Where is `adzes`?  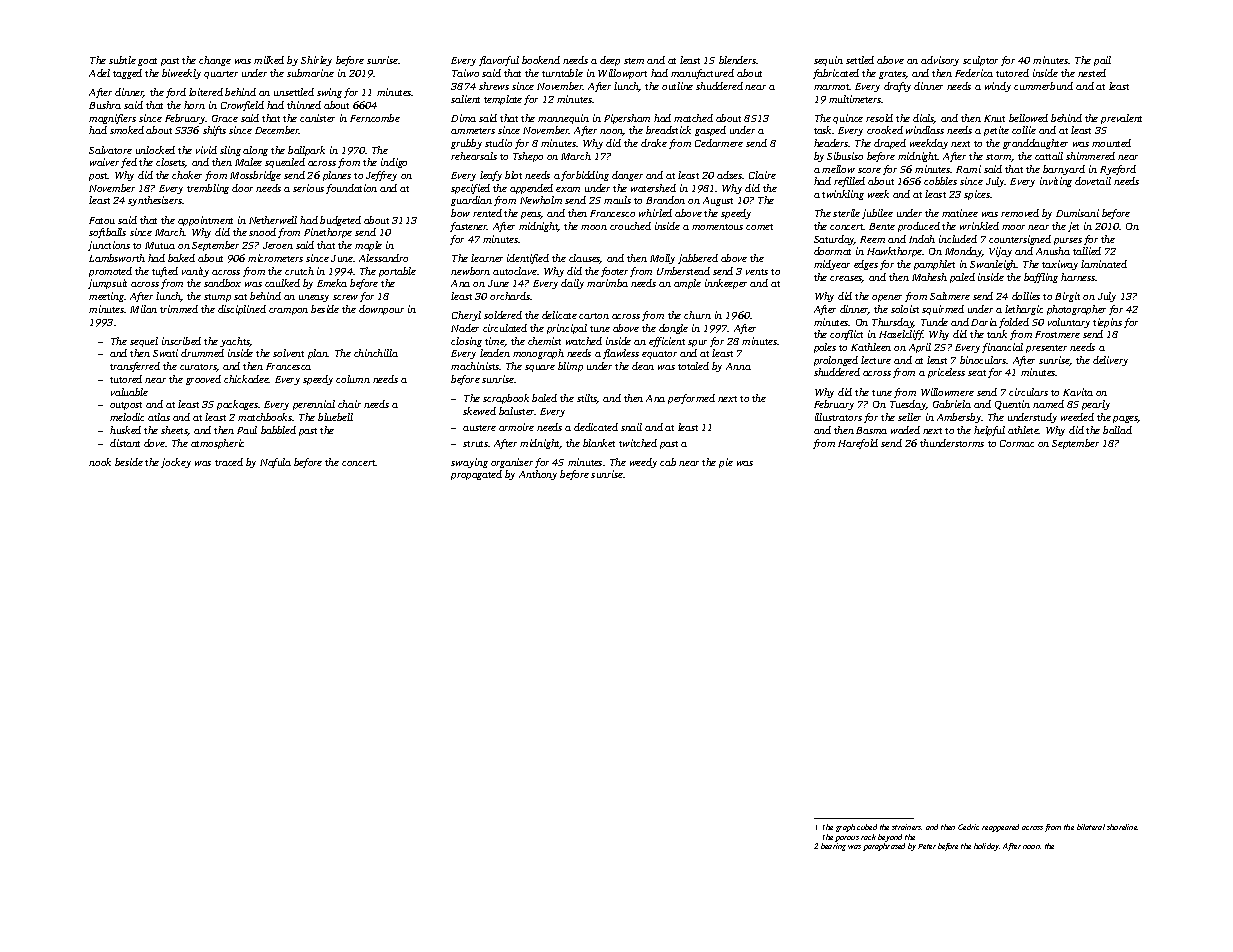 adzes is located at coordinates (730, 175).
